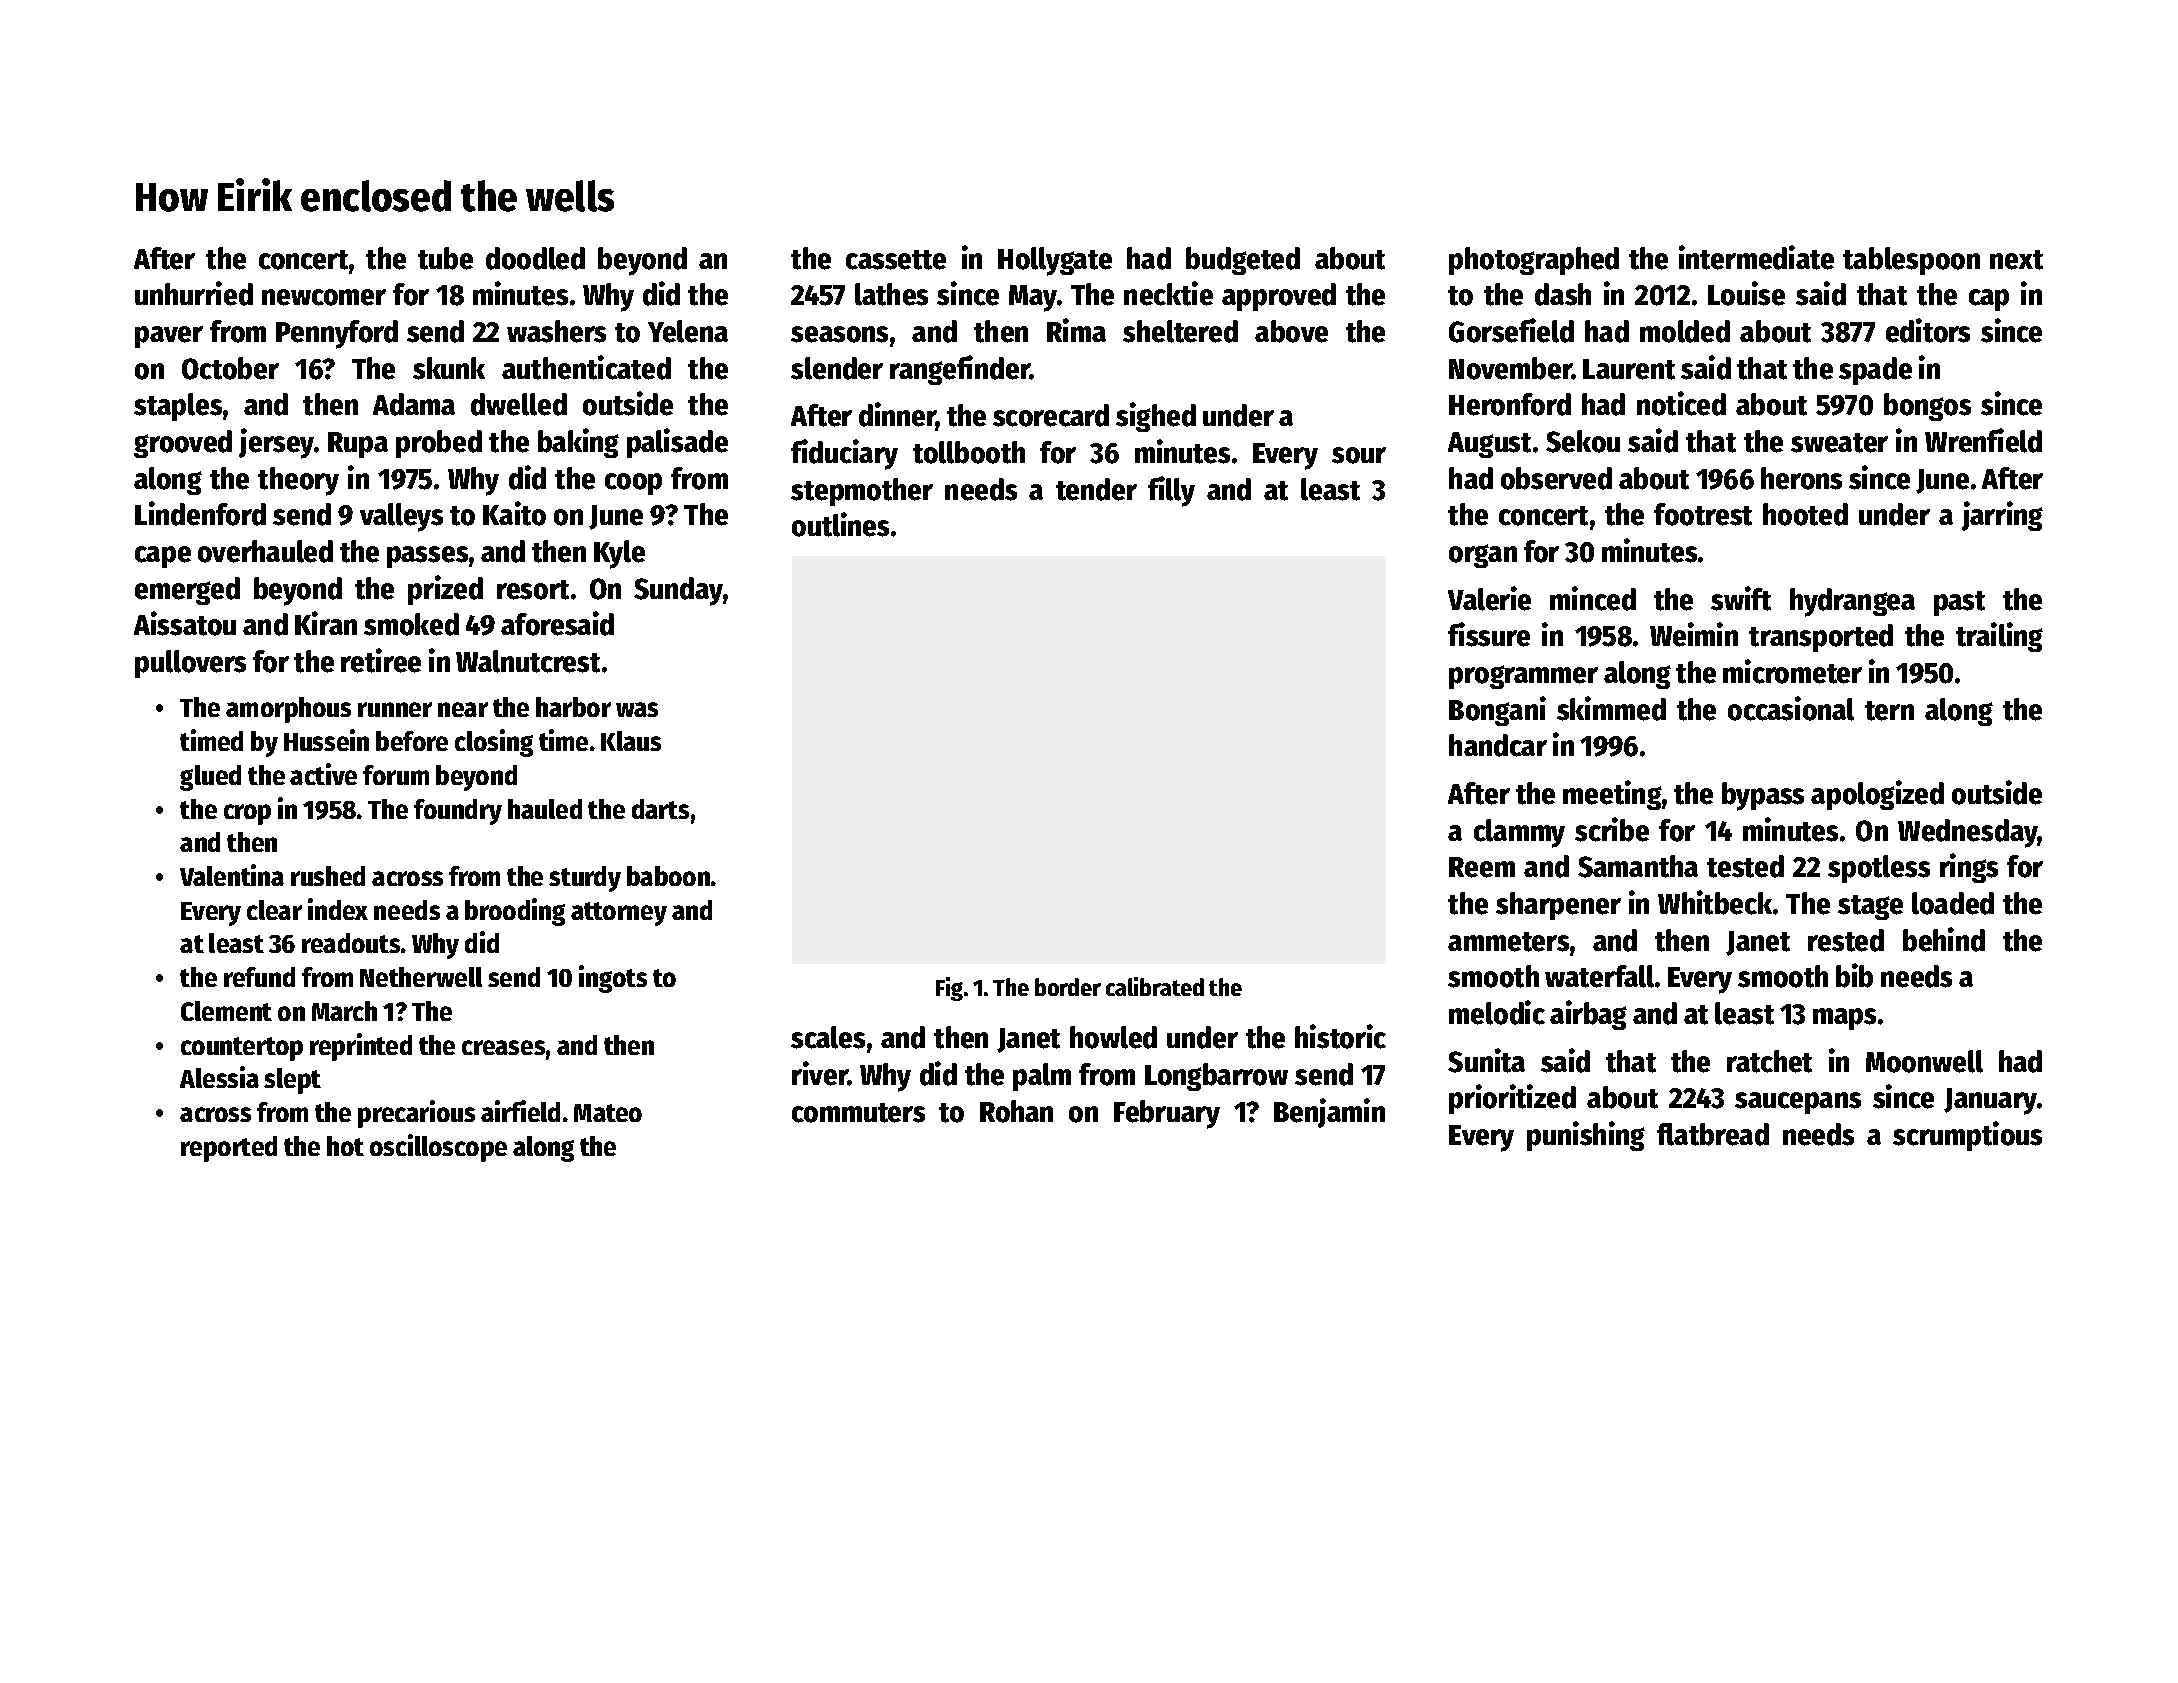 Image resolution: width=2178 pixels, height=1683 pixels. Describe the element at coordinates (896, 260) in the image. I see `cassette` at that location.
